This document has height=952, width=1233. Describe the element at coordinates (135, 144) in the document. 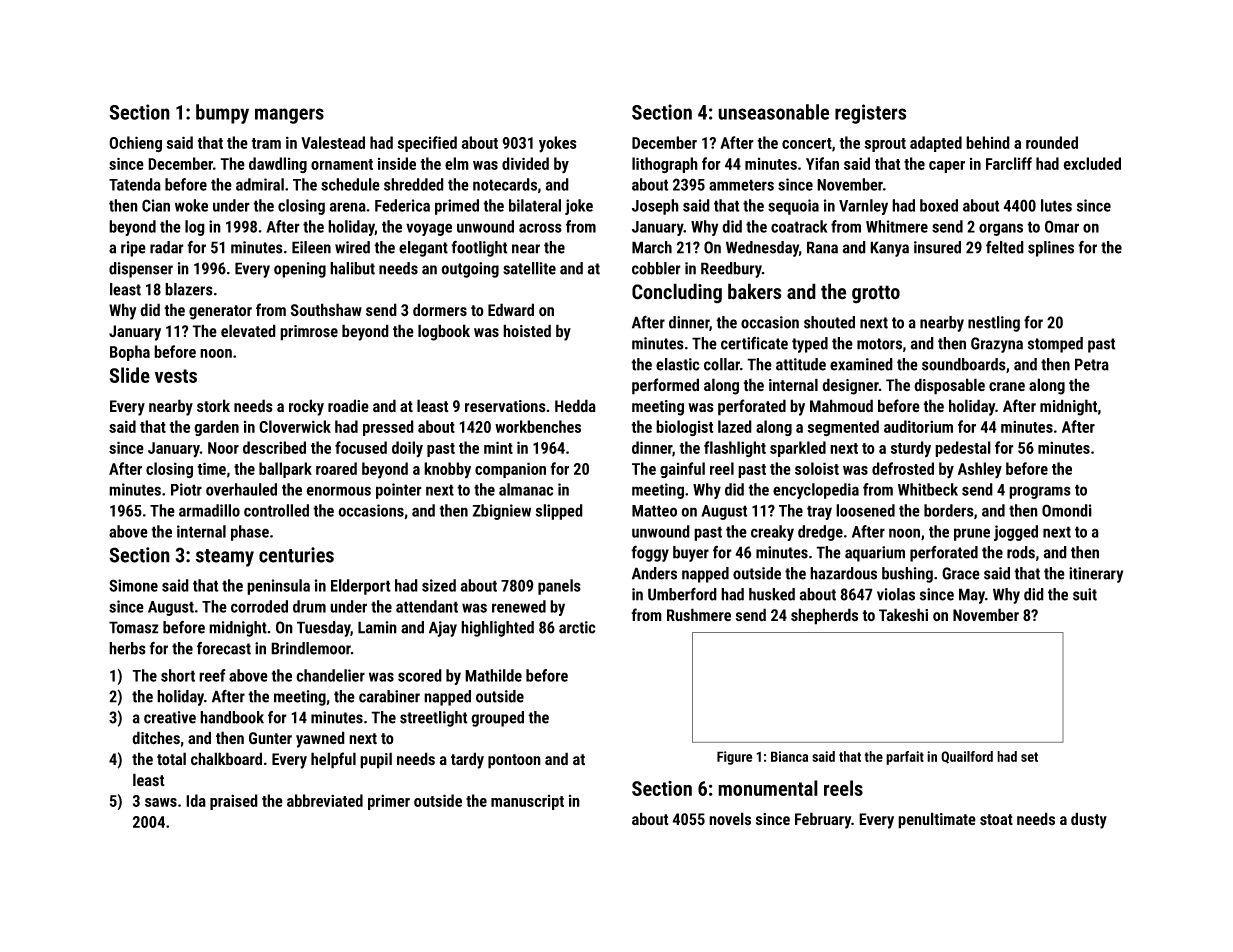

I see `Ochieng` at that location.
